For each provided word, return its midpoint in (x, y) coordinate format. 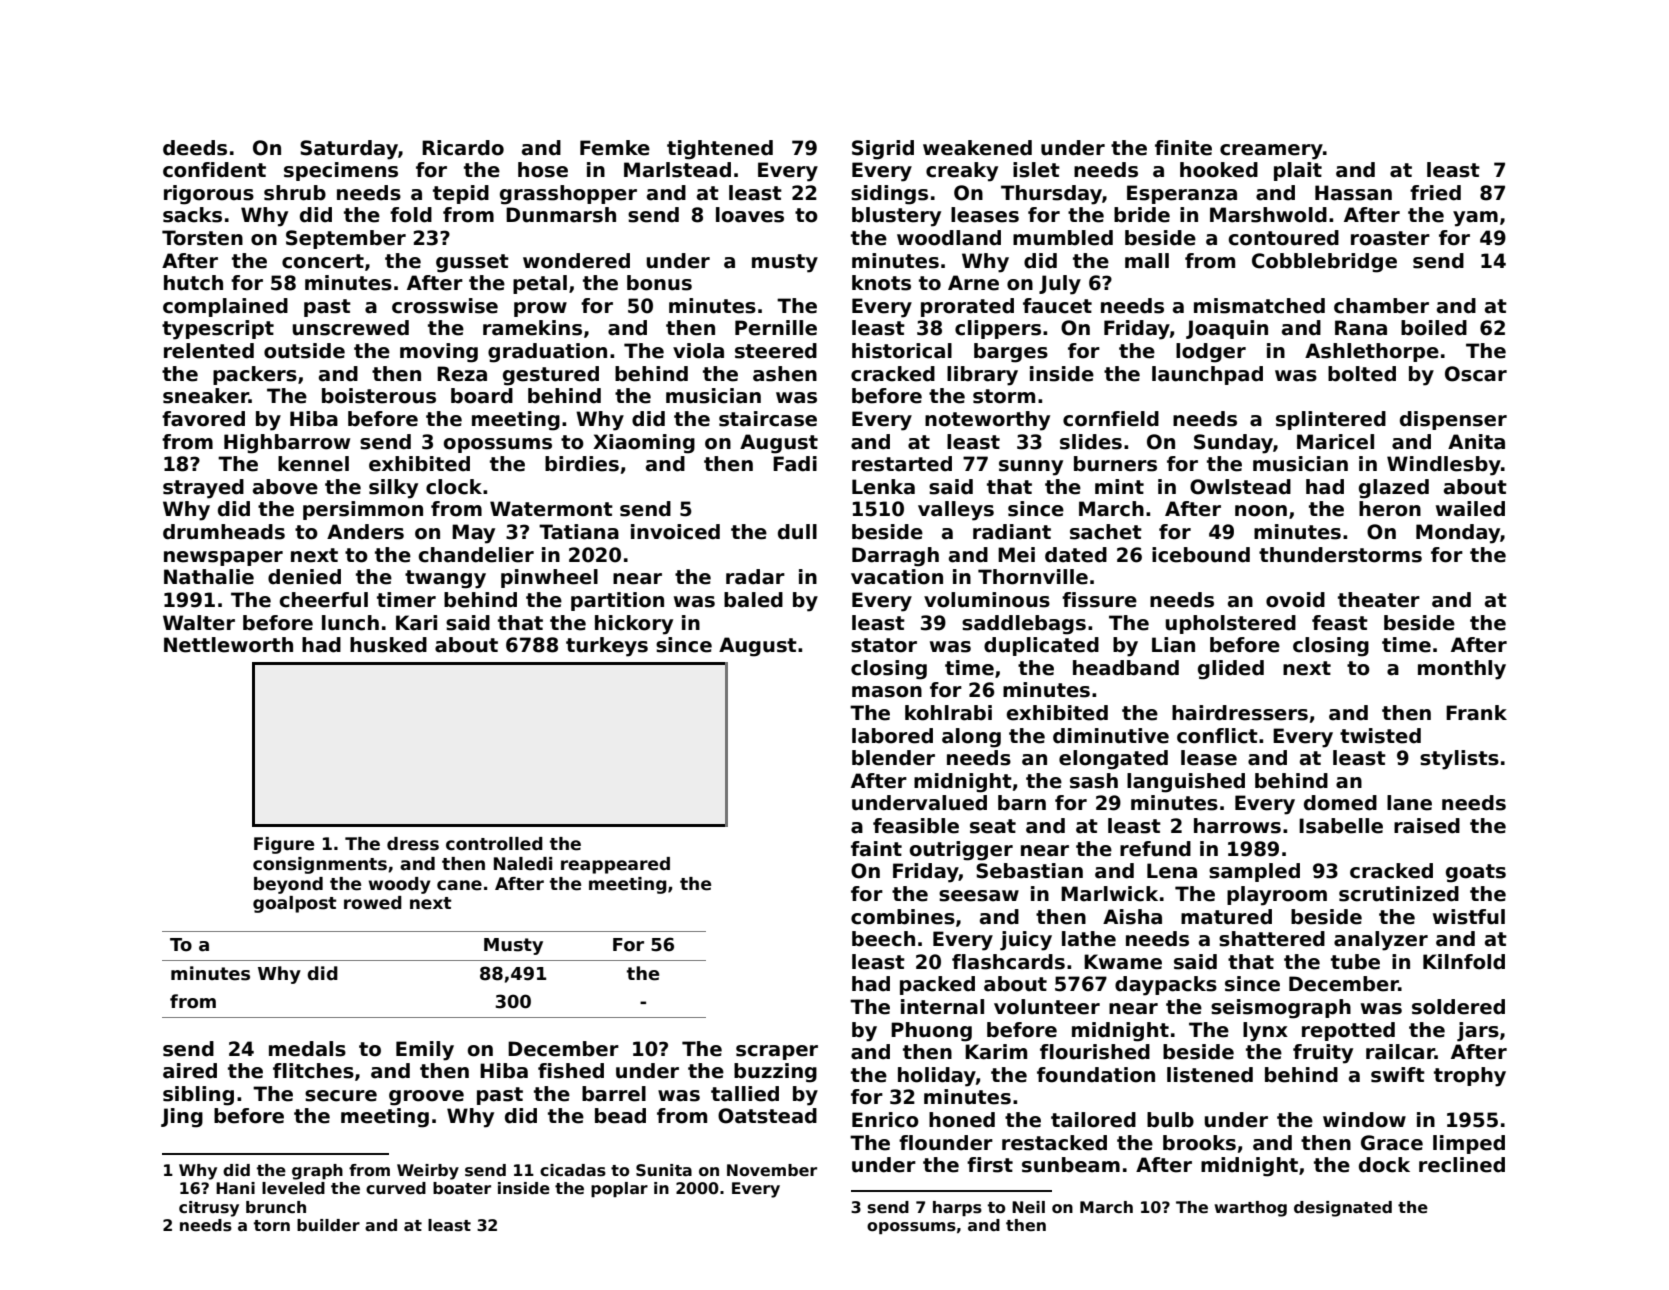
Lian (1173, 645)
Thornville (1033, 577)
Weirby (428, 1172)
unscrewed (350, 328)
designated (1343, 1209)
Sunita (664, 1170)
